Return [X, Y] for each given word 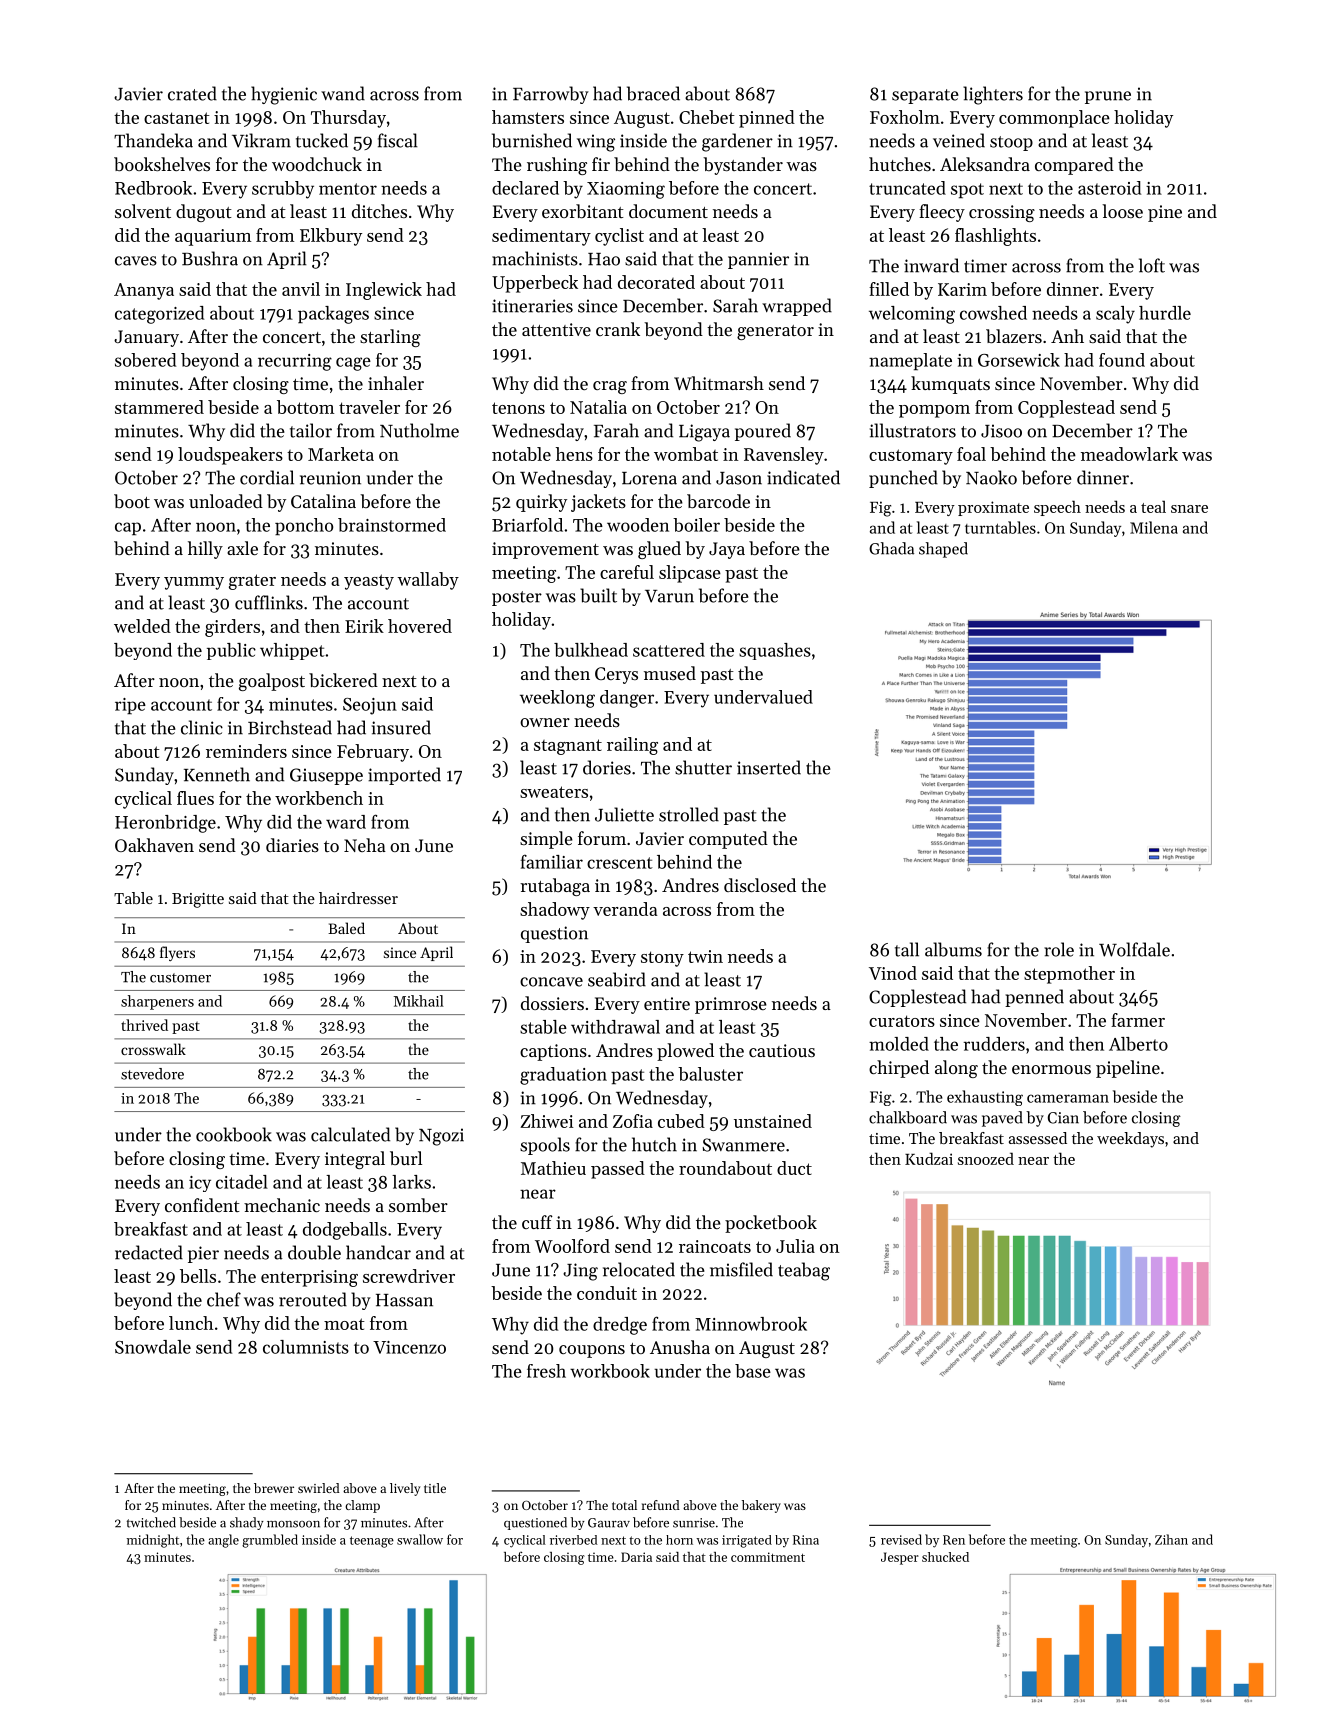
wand [343, 93]
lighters [993, 95]
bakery [761, 1506]
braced [653, 93]
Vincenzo [409, 1347]
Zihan [1171, 1539]
